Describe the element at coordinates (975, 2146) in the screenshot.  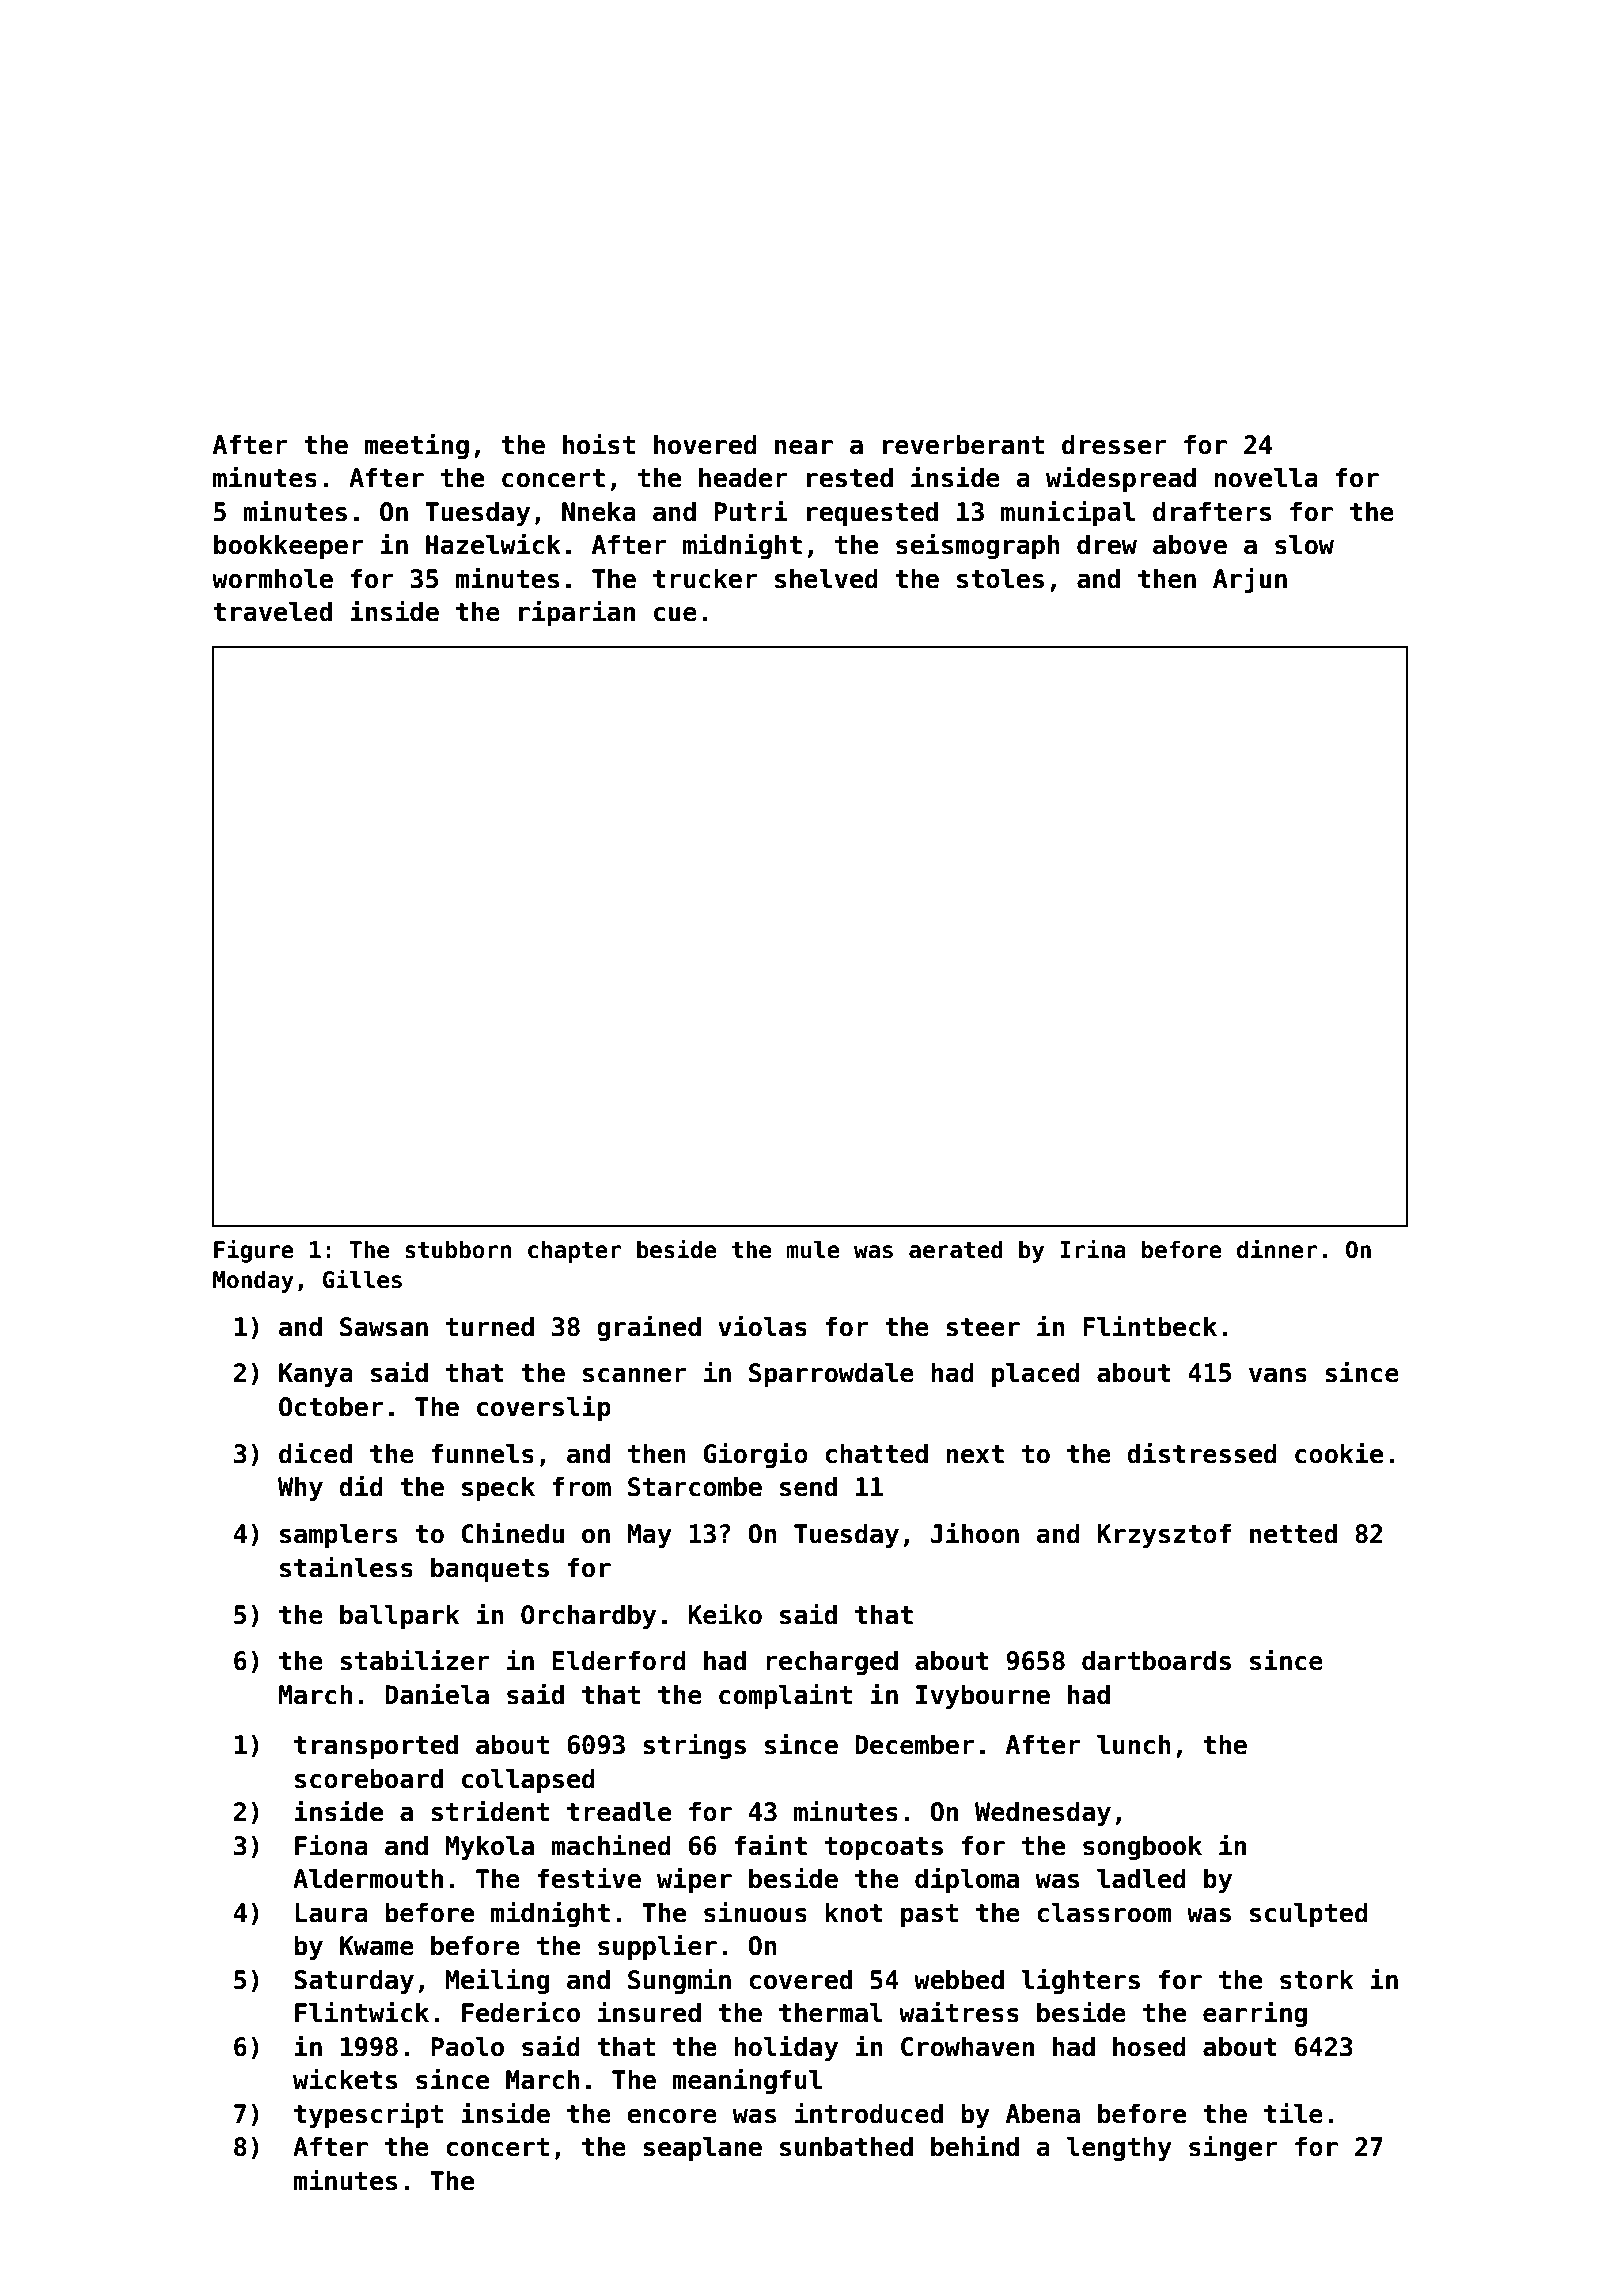
I see `behind` at that location.
